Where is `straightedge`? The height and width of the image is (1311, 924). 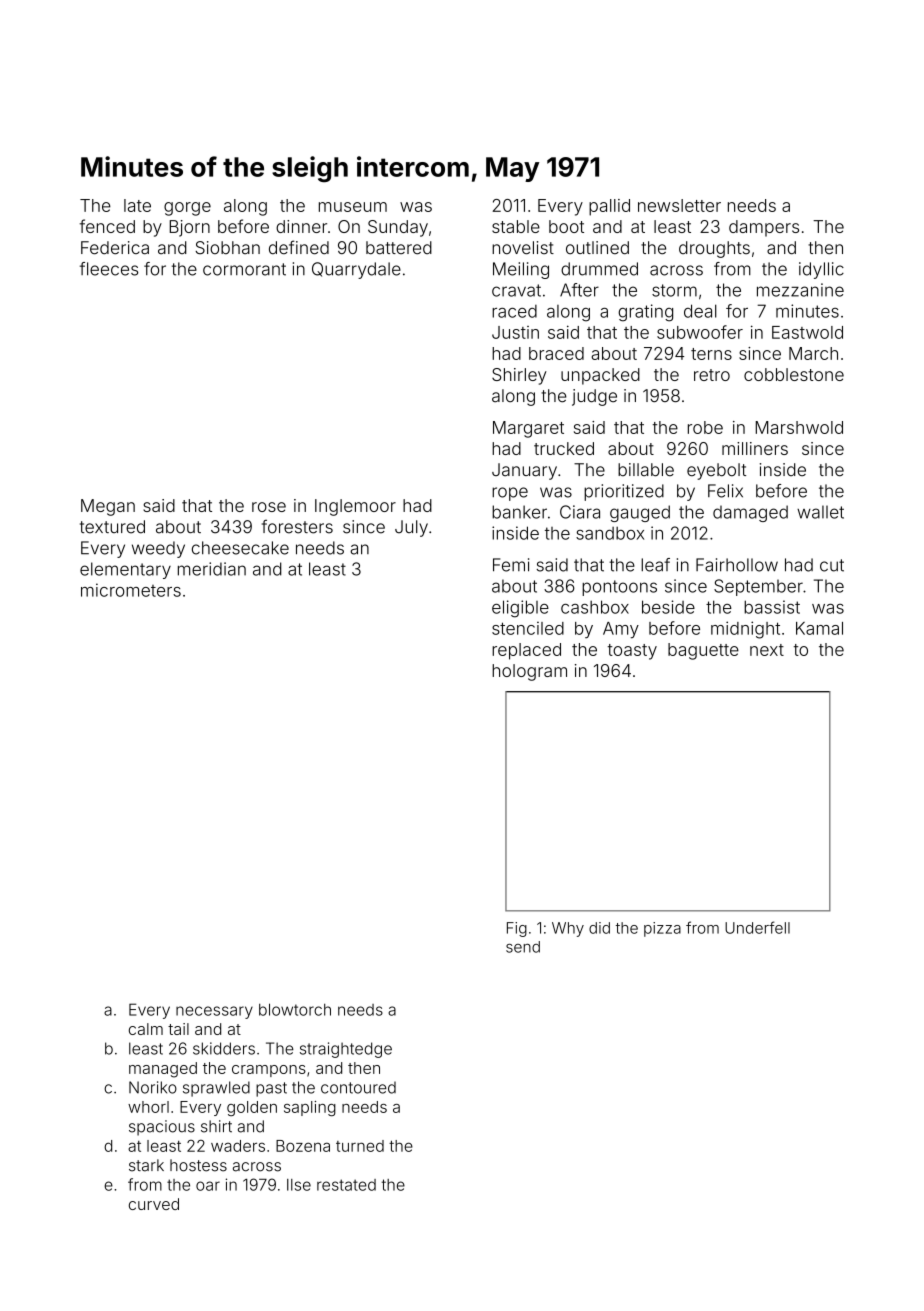
straightedge is located at coordinates (346, 1050).
